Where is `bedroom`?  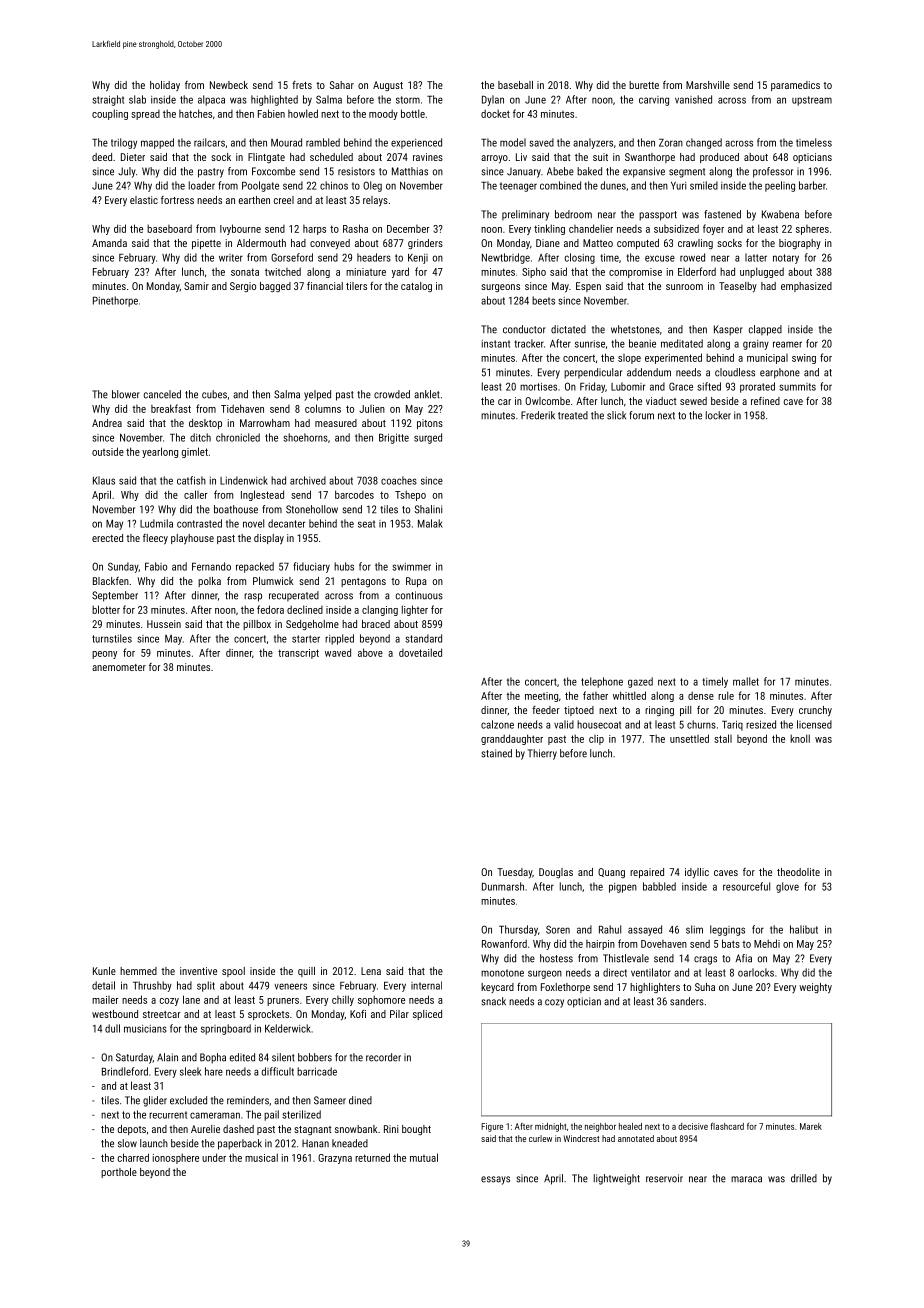
bedroom is located at coordinates (573, 214).
